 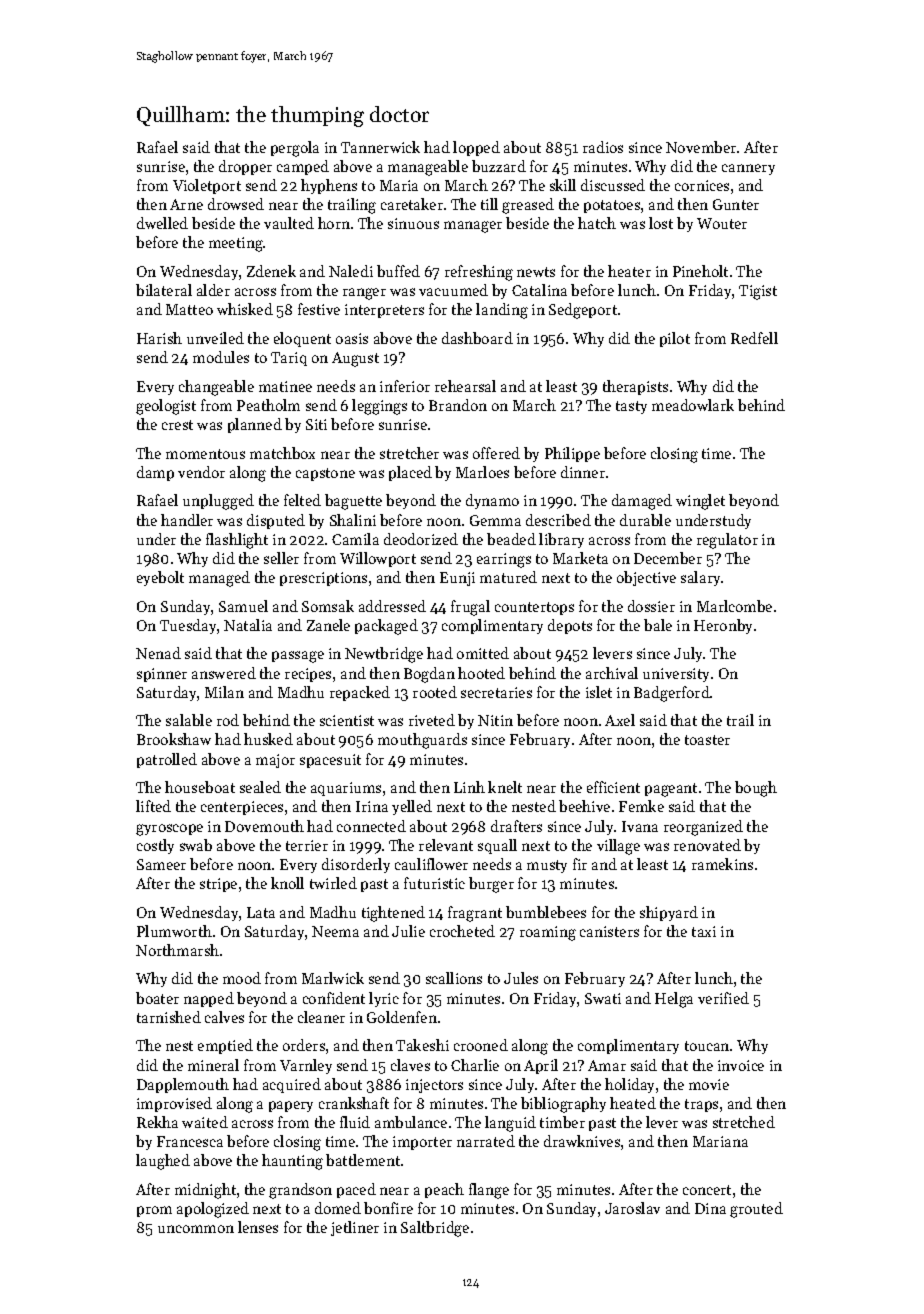 I want to click on Marlcombe, so click(x=734, y=606).
